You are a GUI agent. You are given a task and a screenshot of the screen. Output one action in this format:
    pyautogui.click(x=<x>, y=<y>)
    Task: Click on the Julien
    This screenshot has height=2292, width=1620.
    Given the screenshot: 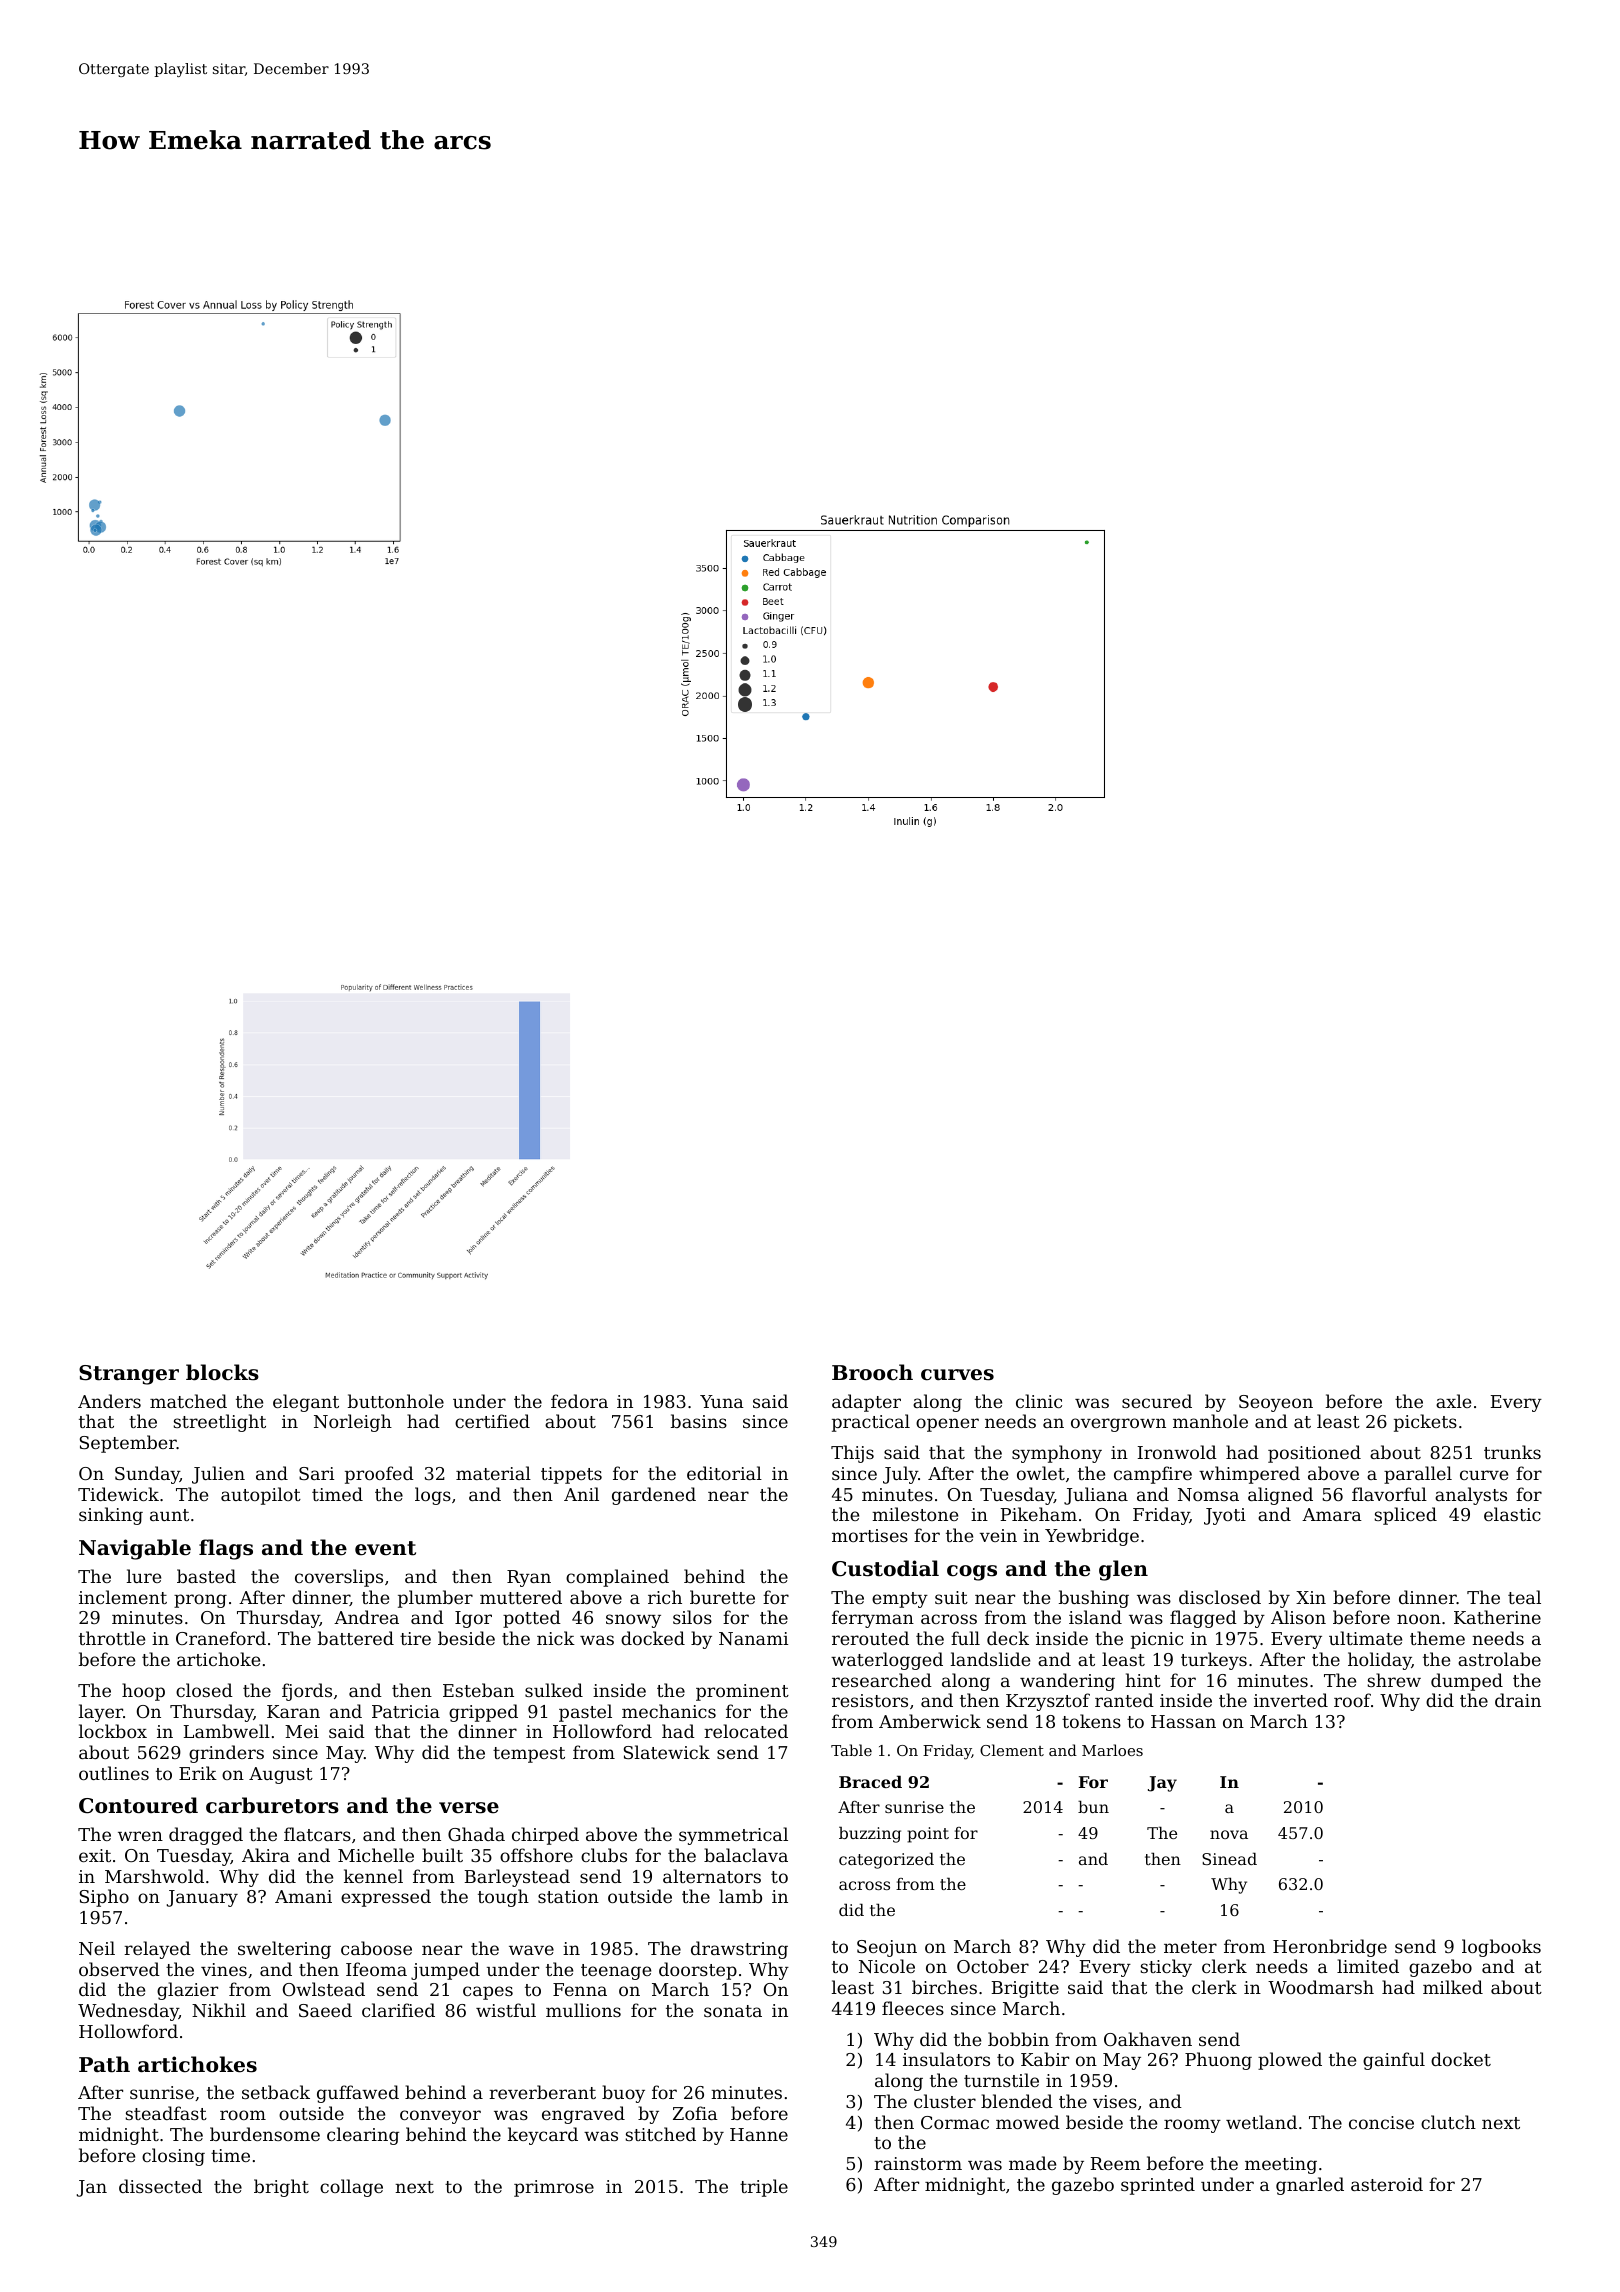 What is the action you would take?
    pyautogui.click(x=218, y=1475)
